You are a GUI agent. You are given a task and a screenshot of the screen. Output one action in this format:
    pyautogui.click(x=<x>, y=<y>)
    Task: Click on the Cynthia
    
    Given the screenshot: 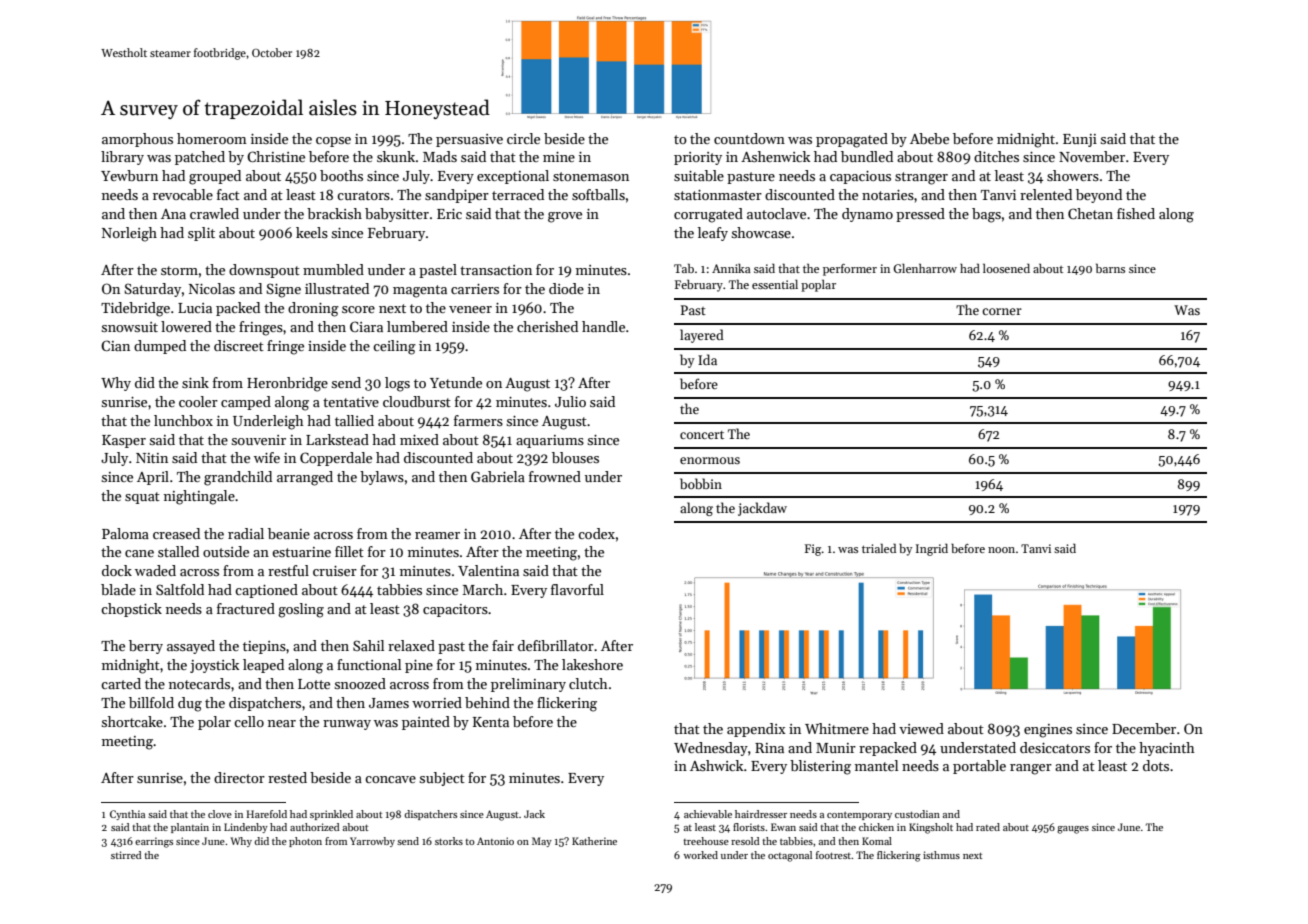 What is the action you would take?
    pyautogui.click(x=127, y=815)
